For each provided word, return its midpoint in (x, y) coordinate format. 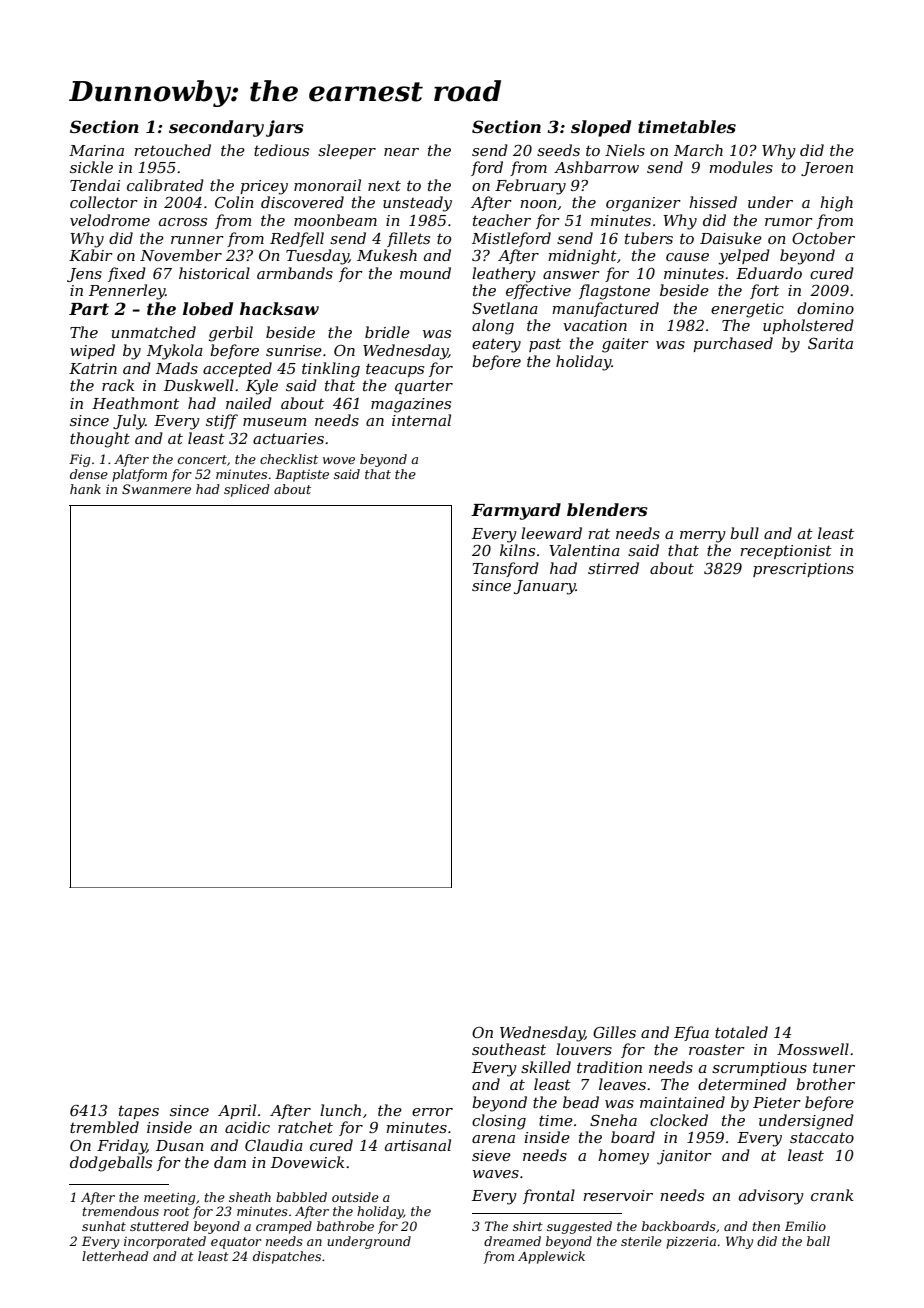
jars (285, 128)
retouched (172, 150)
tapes (139, 1112)
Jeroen (827, 169)
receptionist (786, 552)
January (545, 587)
